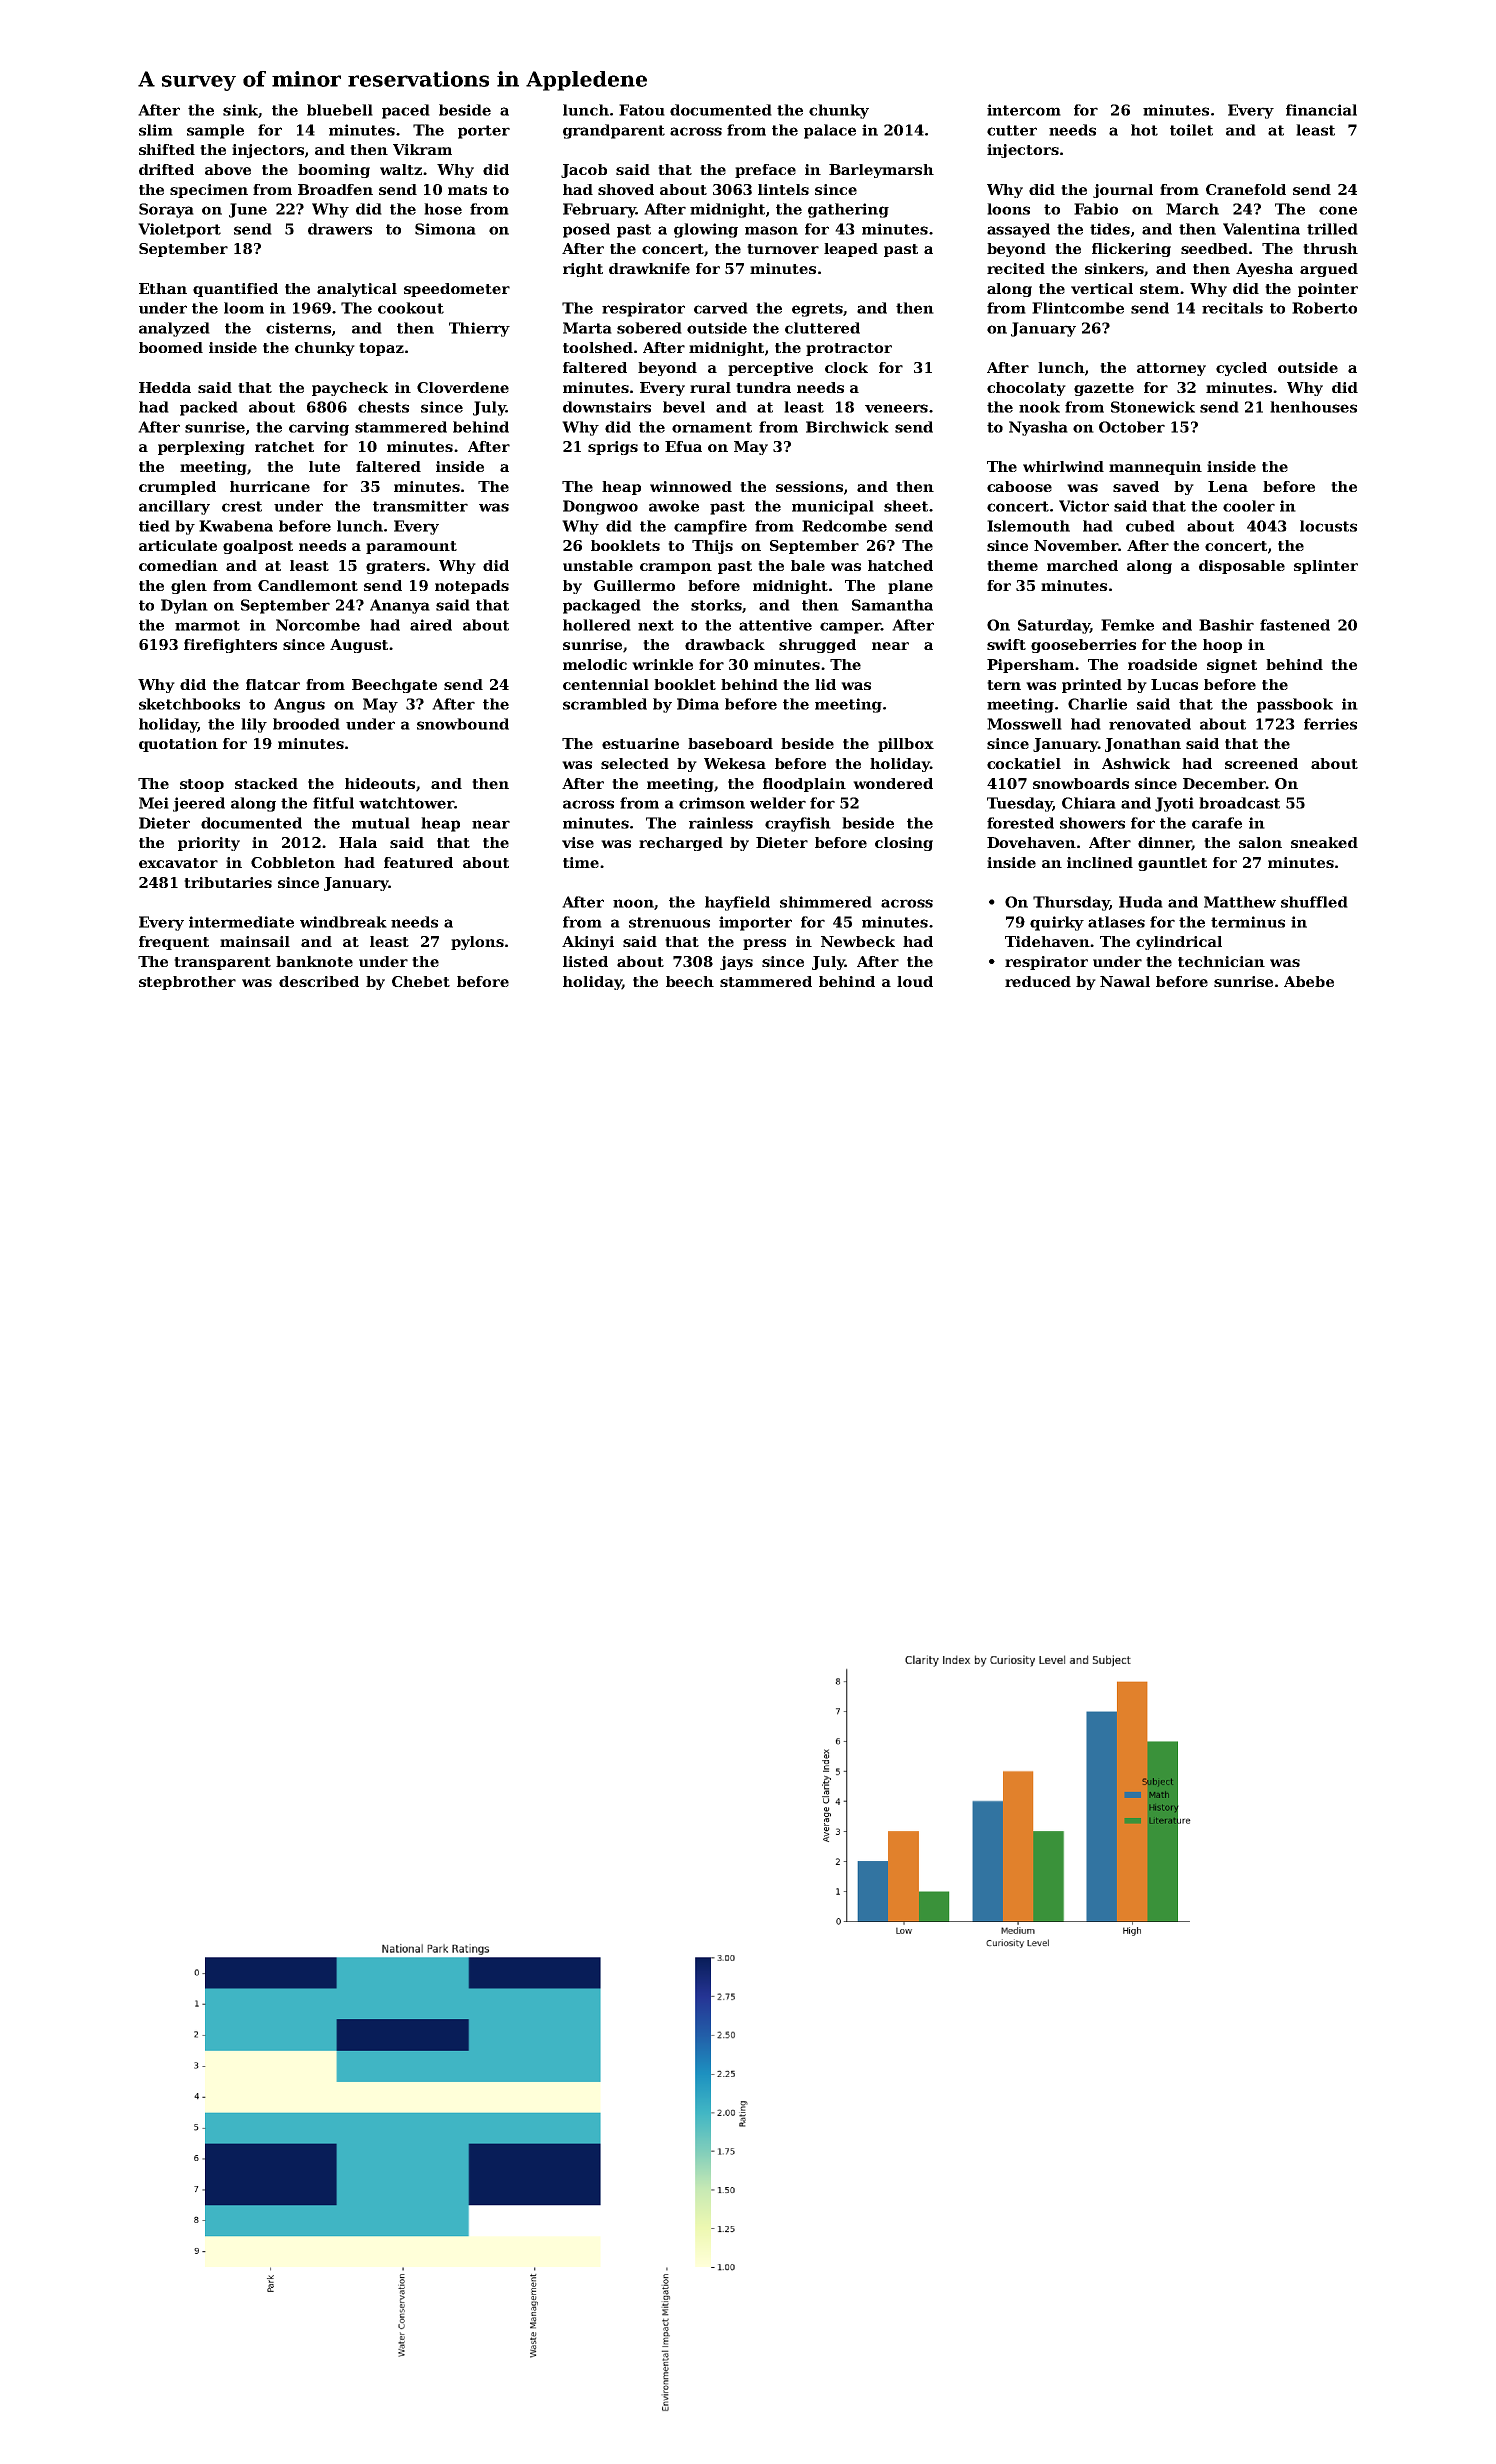  I want to click on notepads, so click(472, 587).
